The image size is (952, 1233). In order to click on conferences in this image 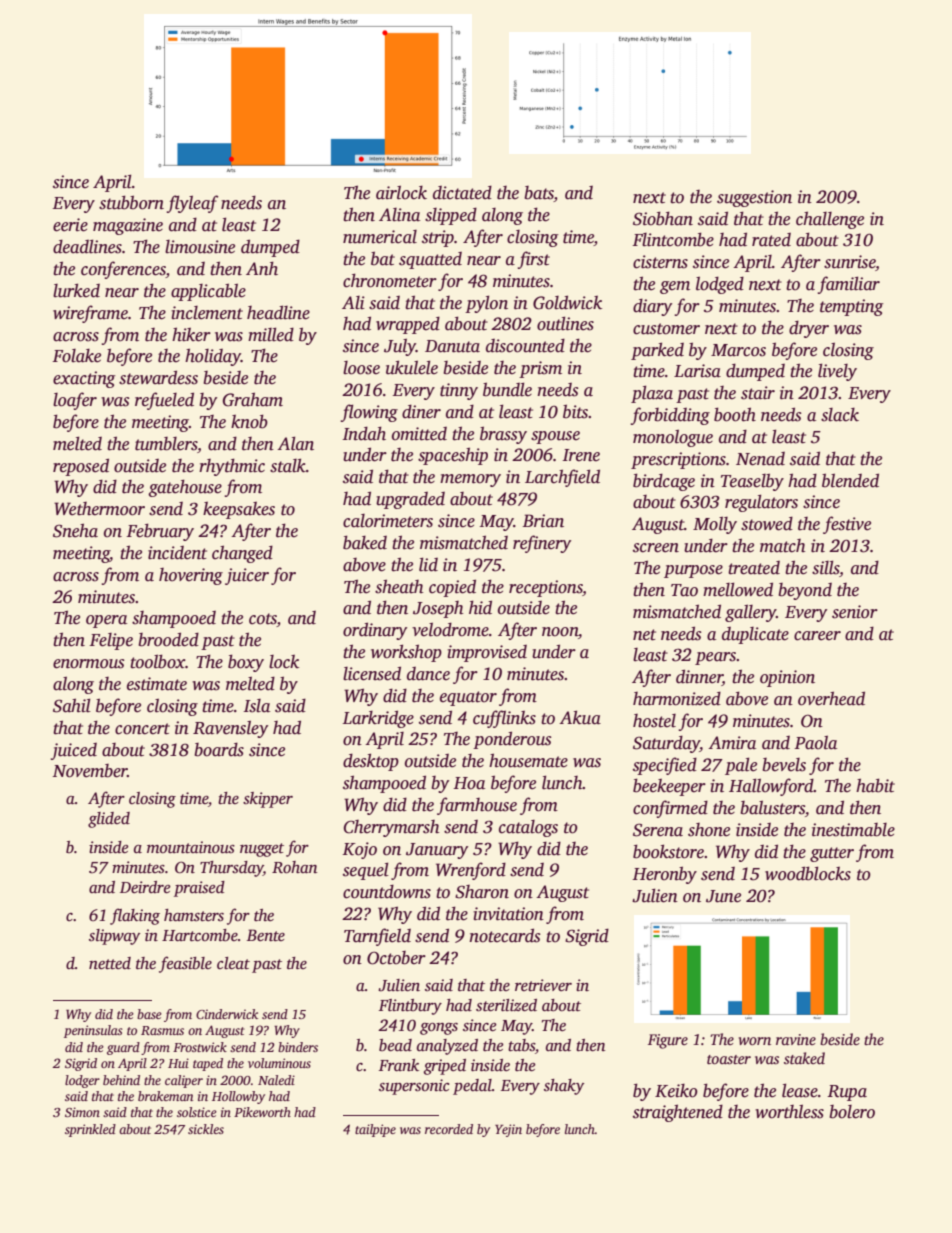, I will do `click(123, 270)`.
